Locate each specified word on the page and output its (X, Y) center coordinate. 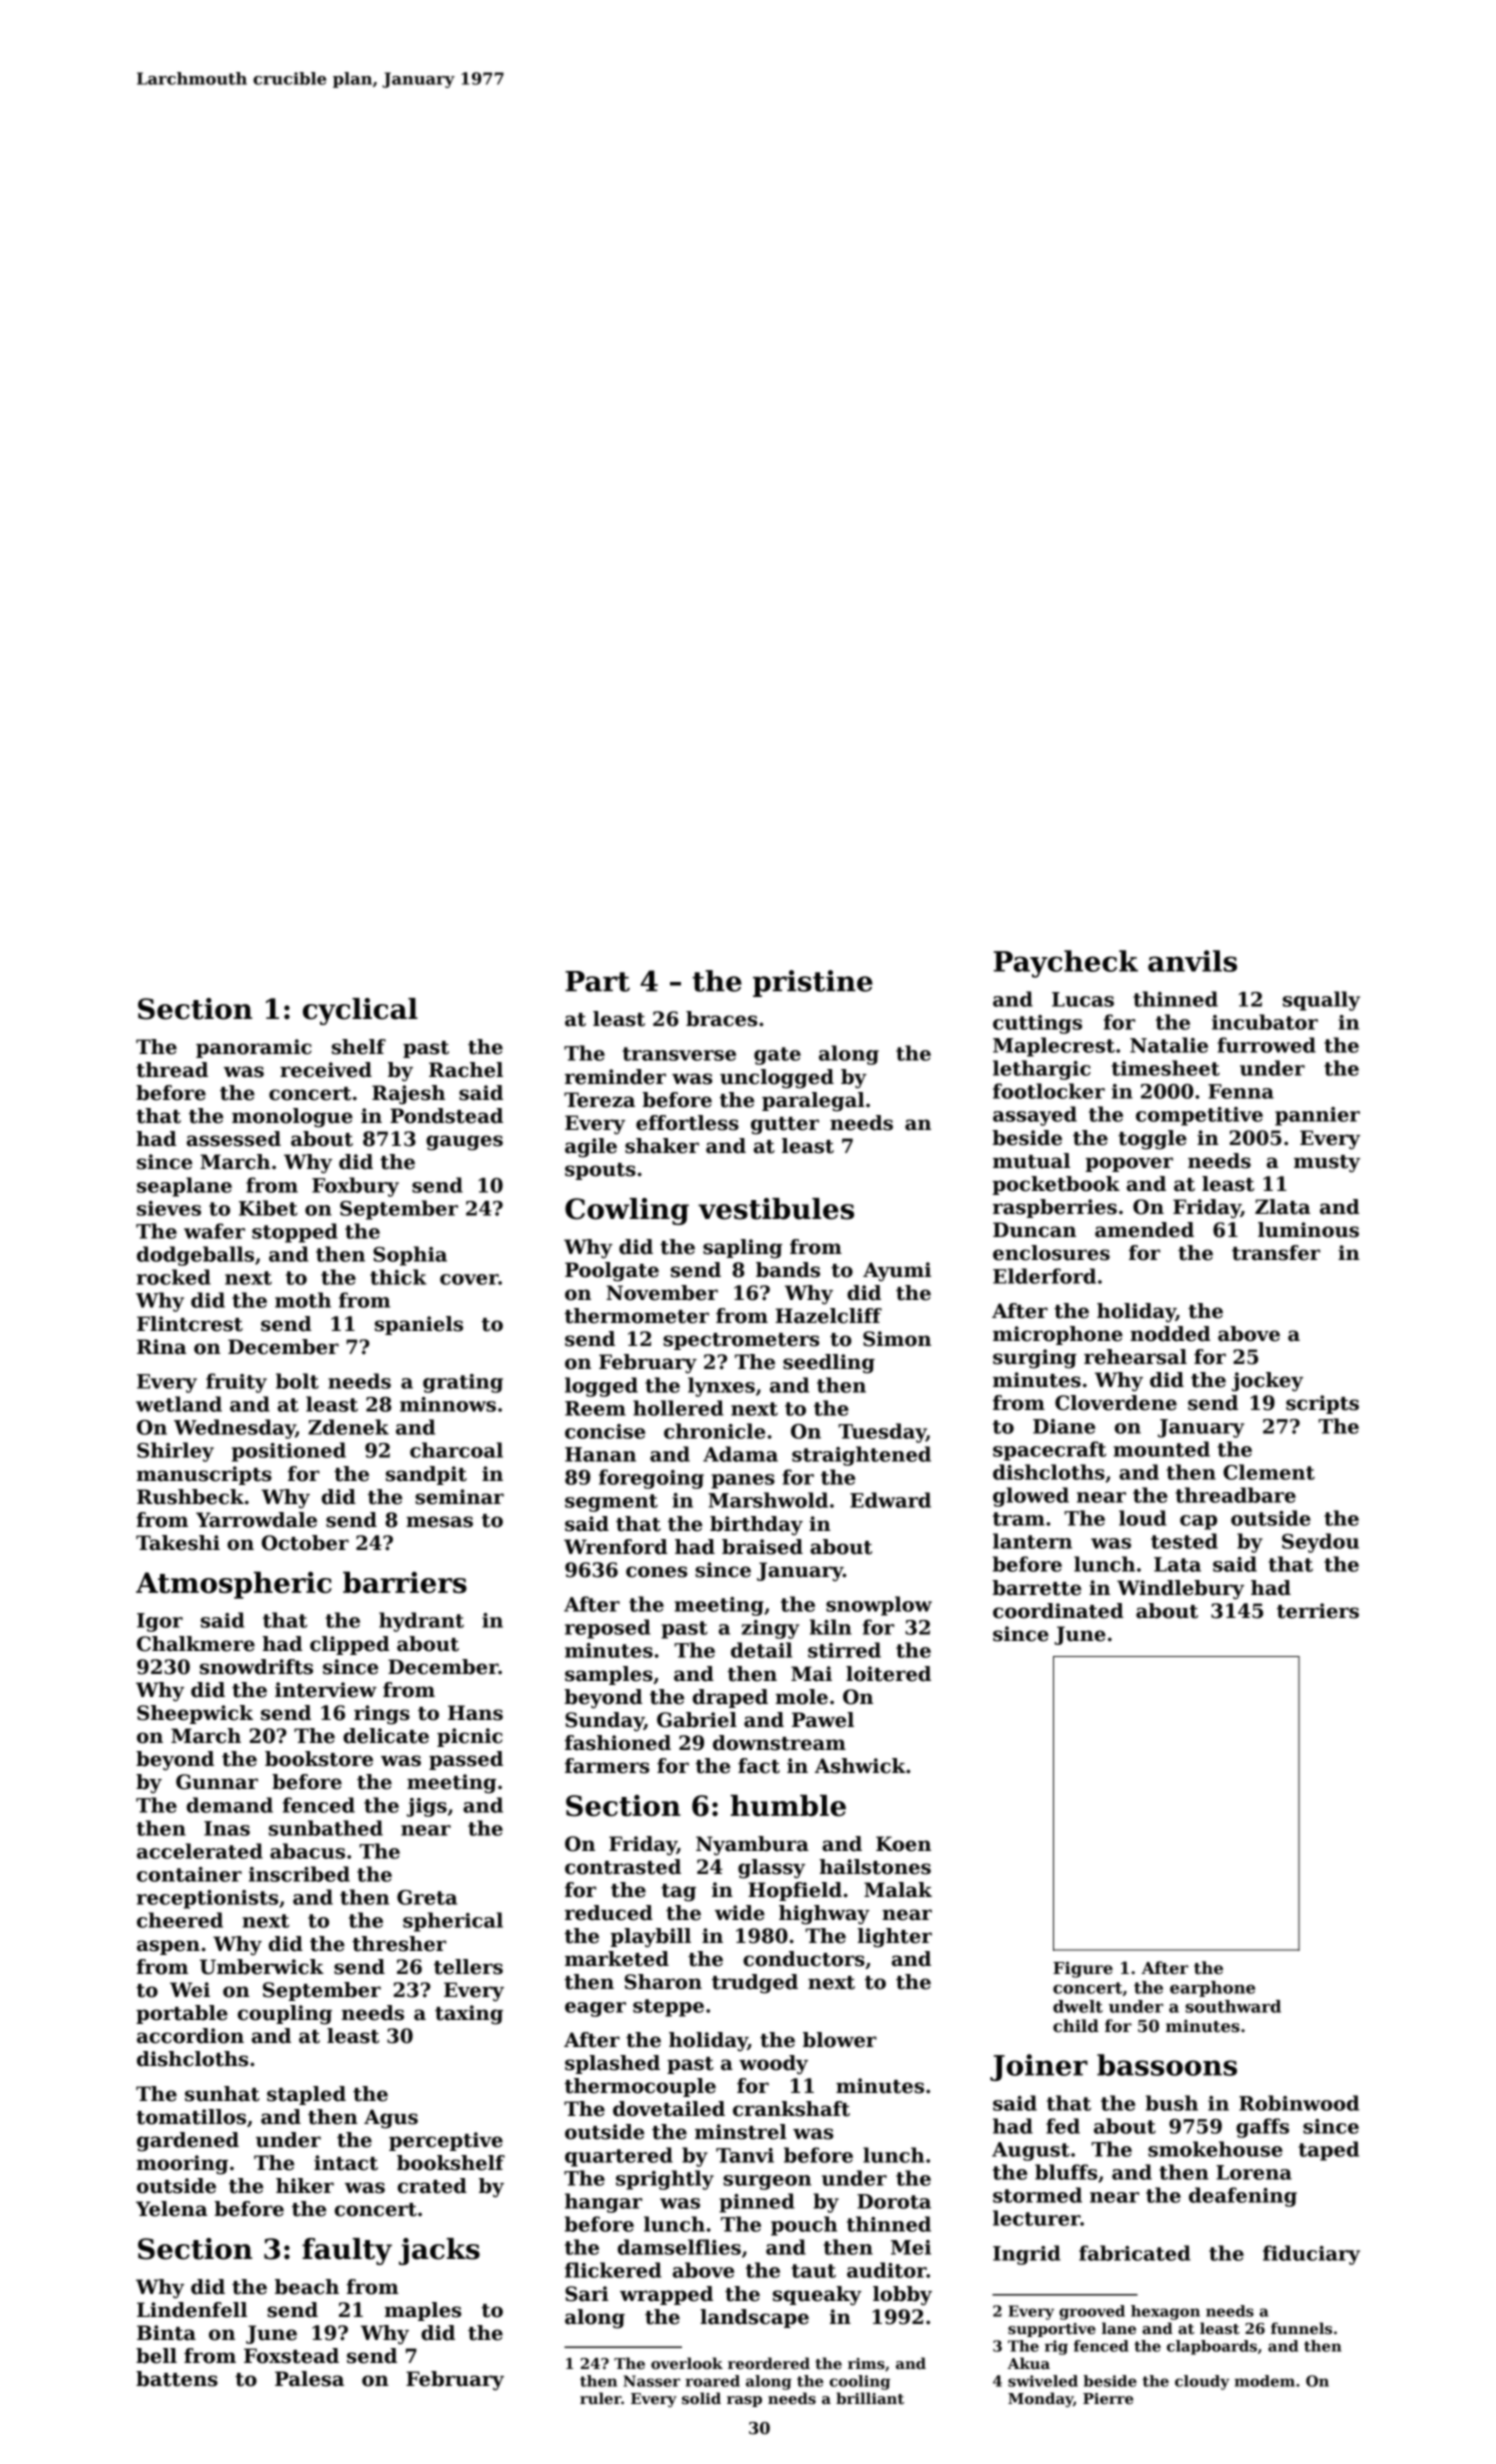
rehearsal (1135, 1357)
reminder (615, 1077)
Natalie (1169, 1045)
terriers (1318, 1611)
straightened (861, 1456)
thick (398, 1277)
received (326, 1070)
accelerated (200, 1851)
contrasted (623, 1867)
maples (423, 2311)
